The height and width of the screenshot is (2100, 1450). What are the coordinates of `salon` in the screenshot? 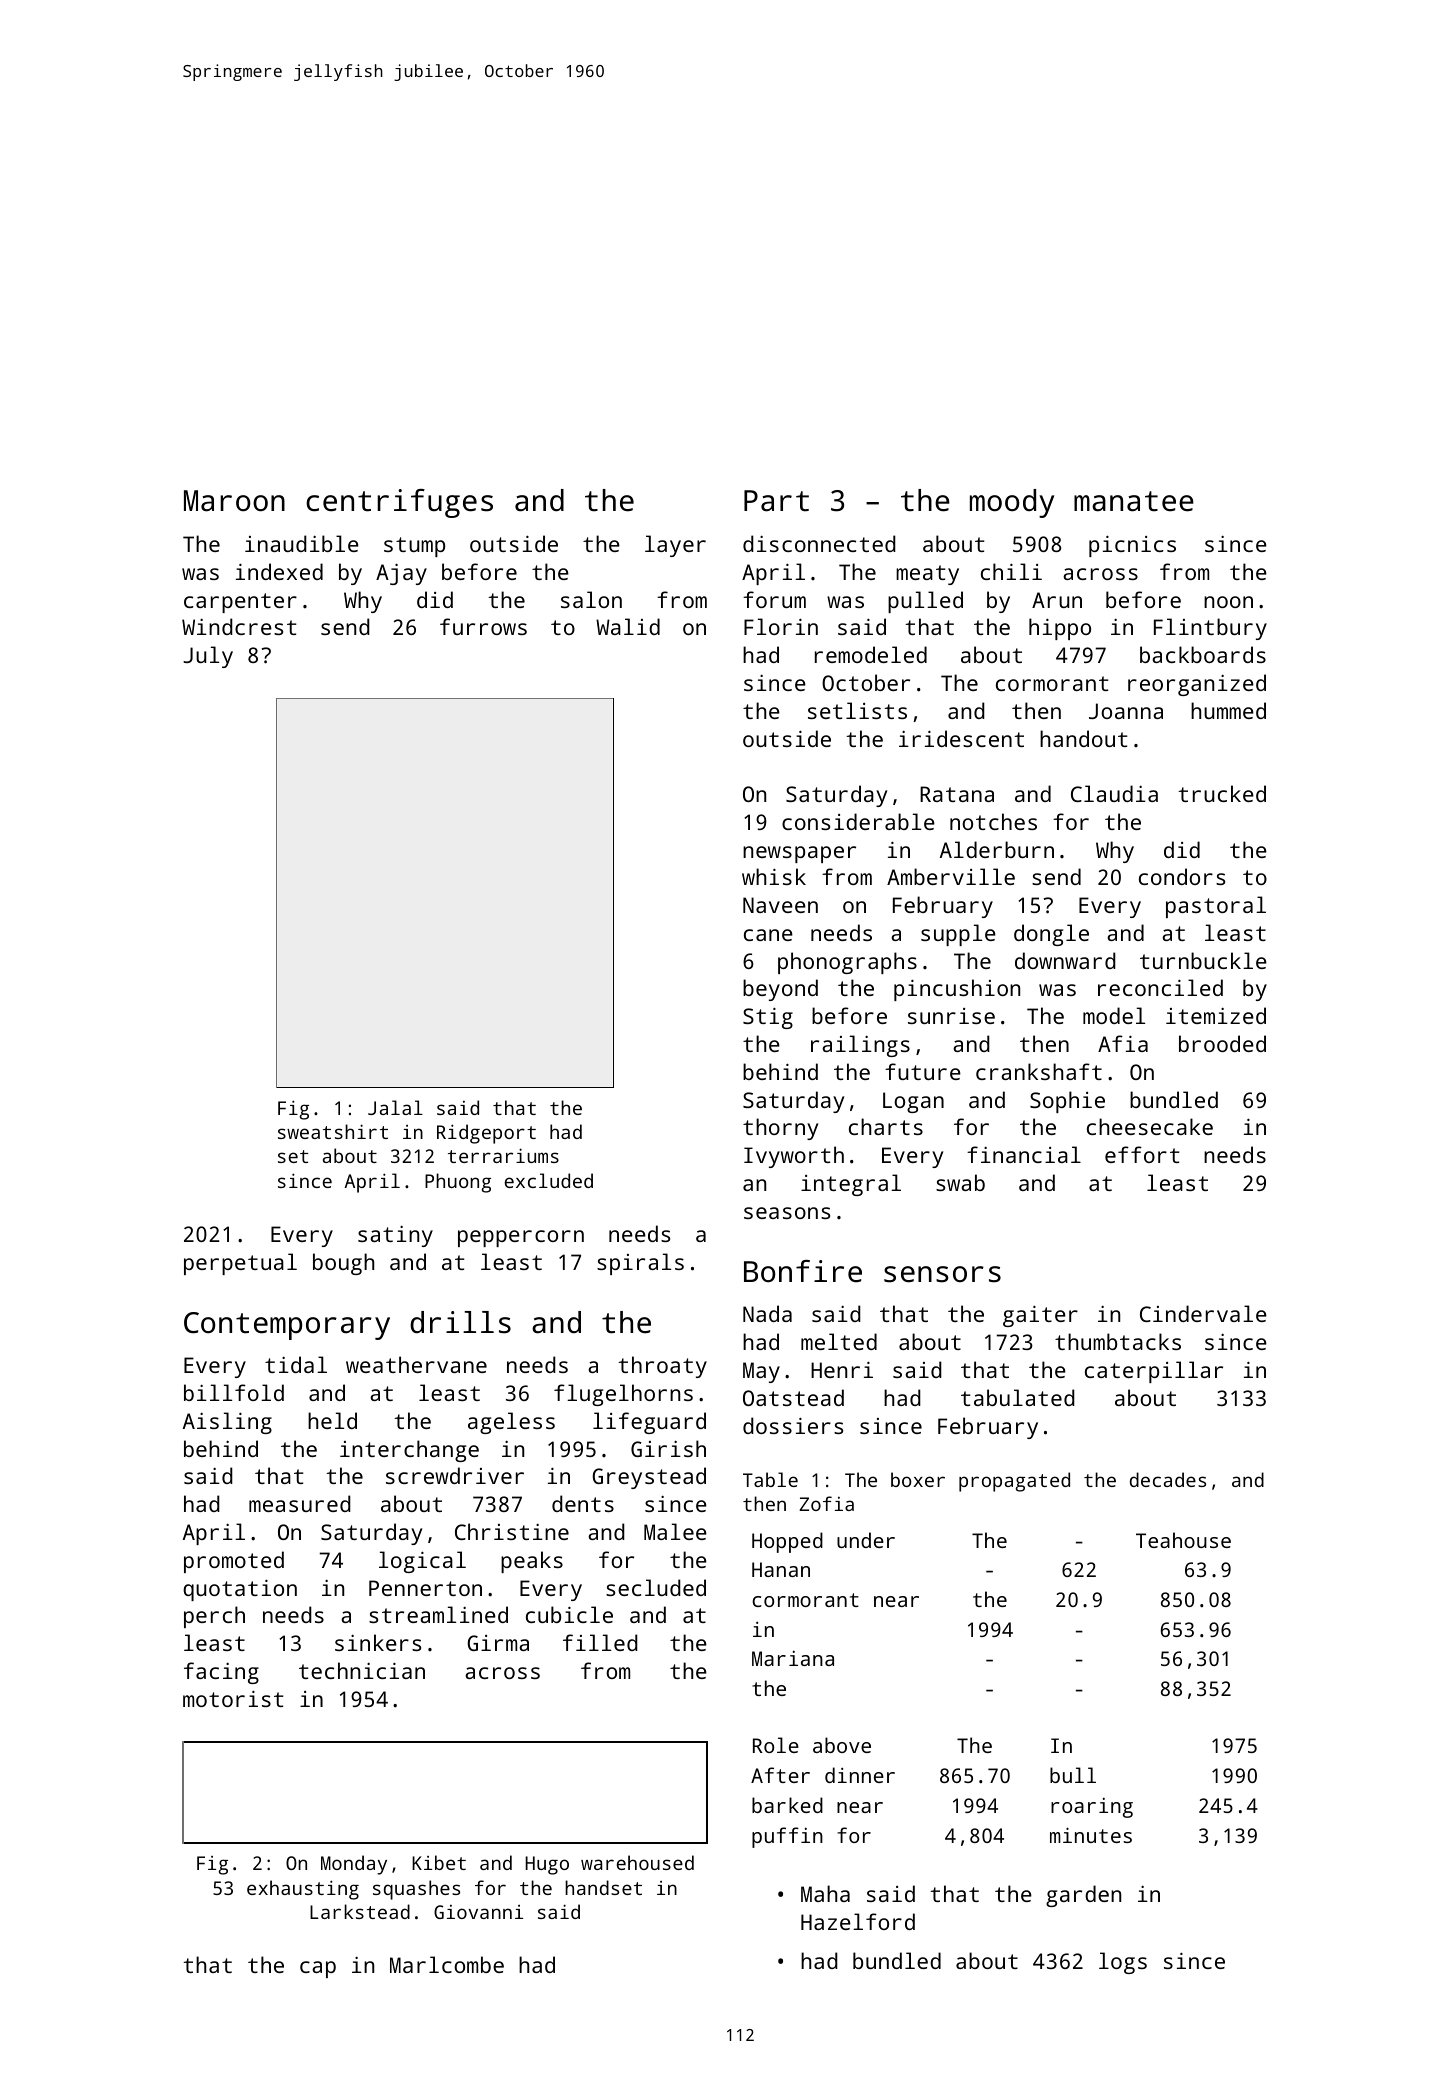 It's located at (591, 599).
